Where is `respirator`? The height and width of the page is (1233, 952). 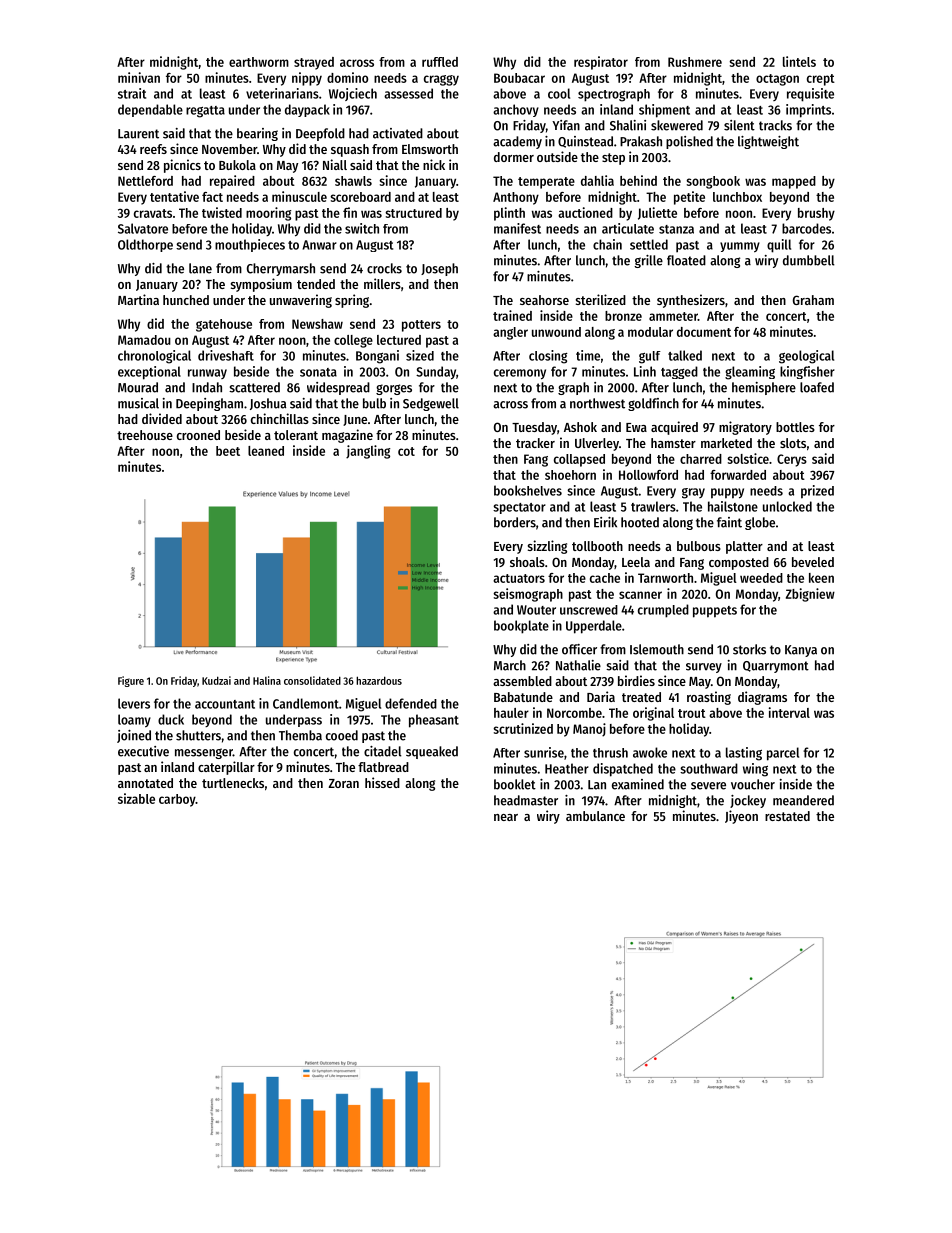 respirator is located at coordinates (601, 63).
